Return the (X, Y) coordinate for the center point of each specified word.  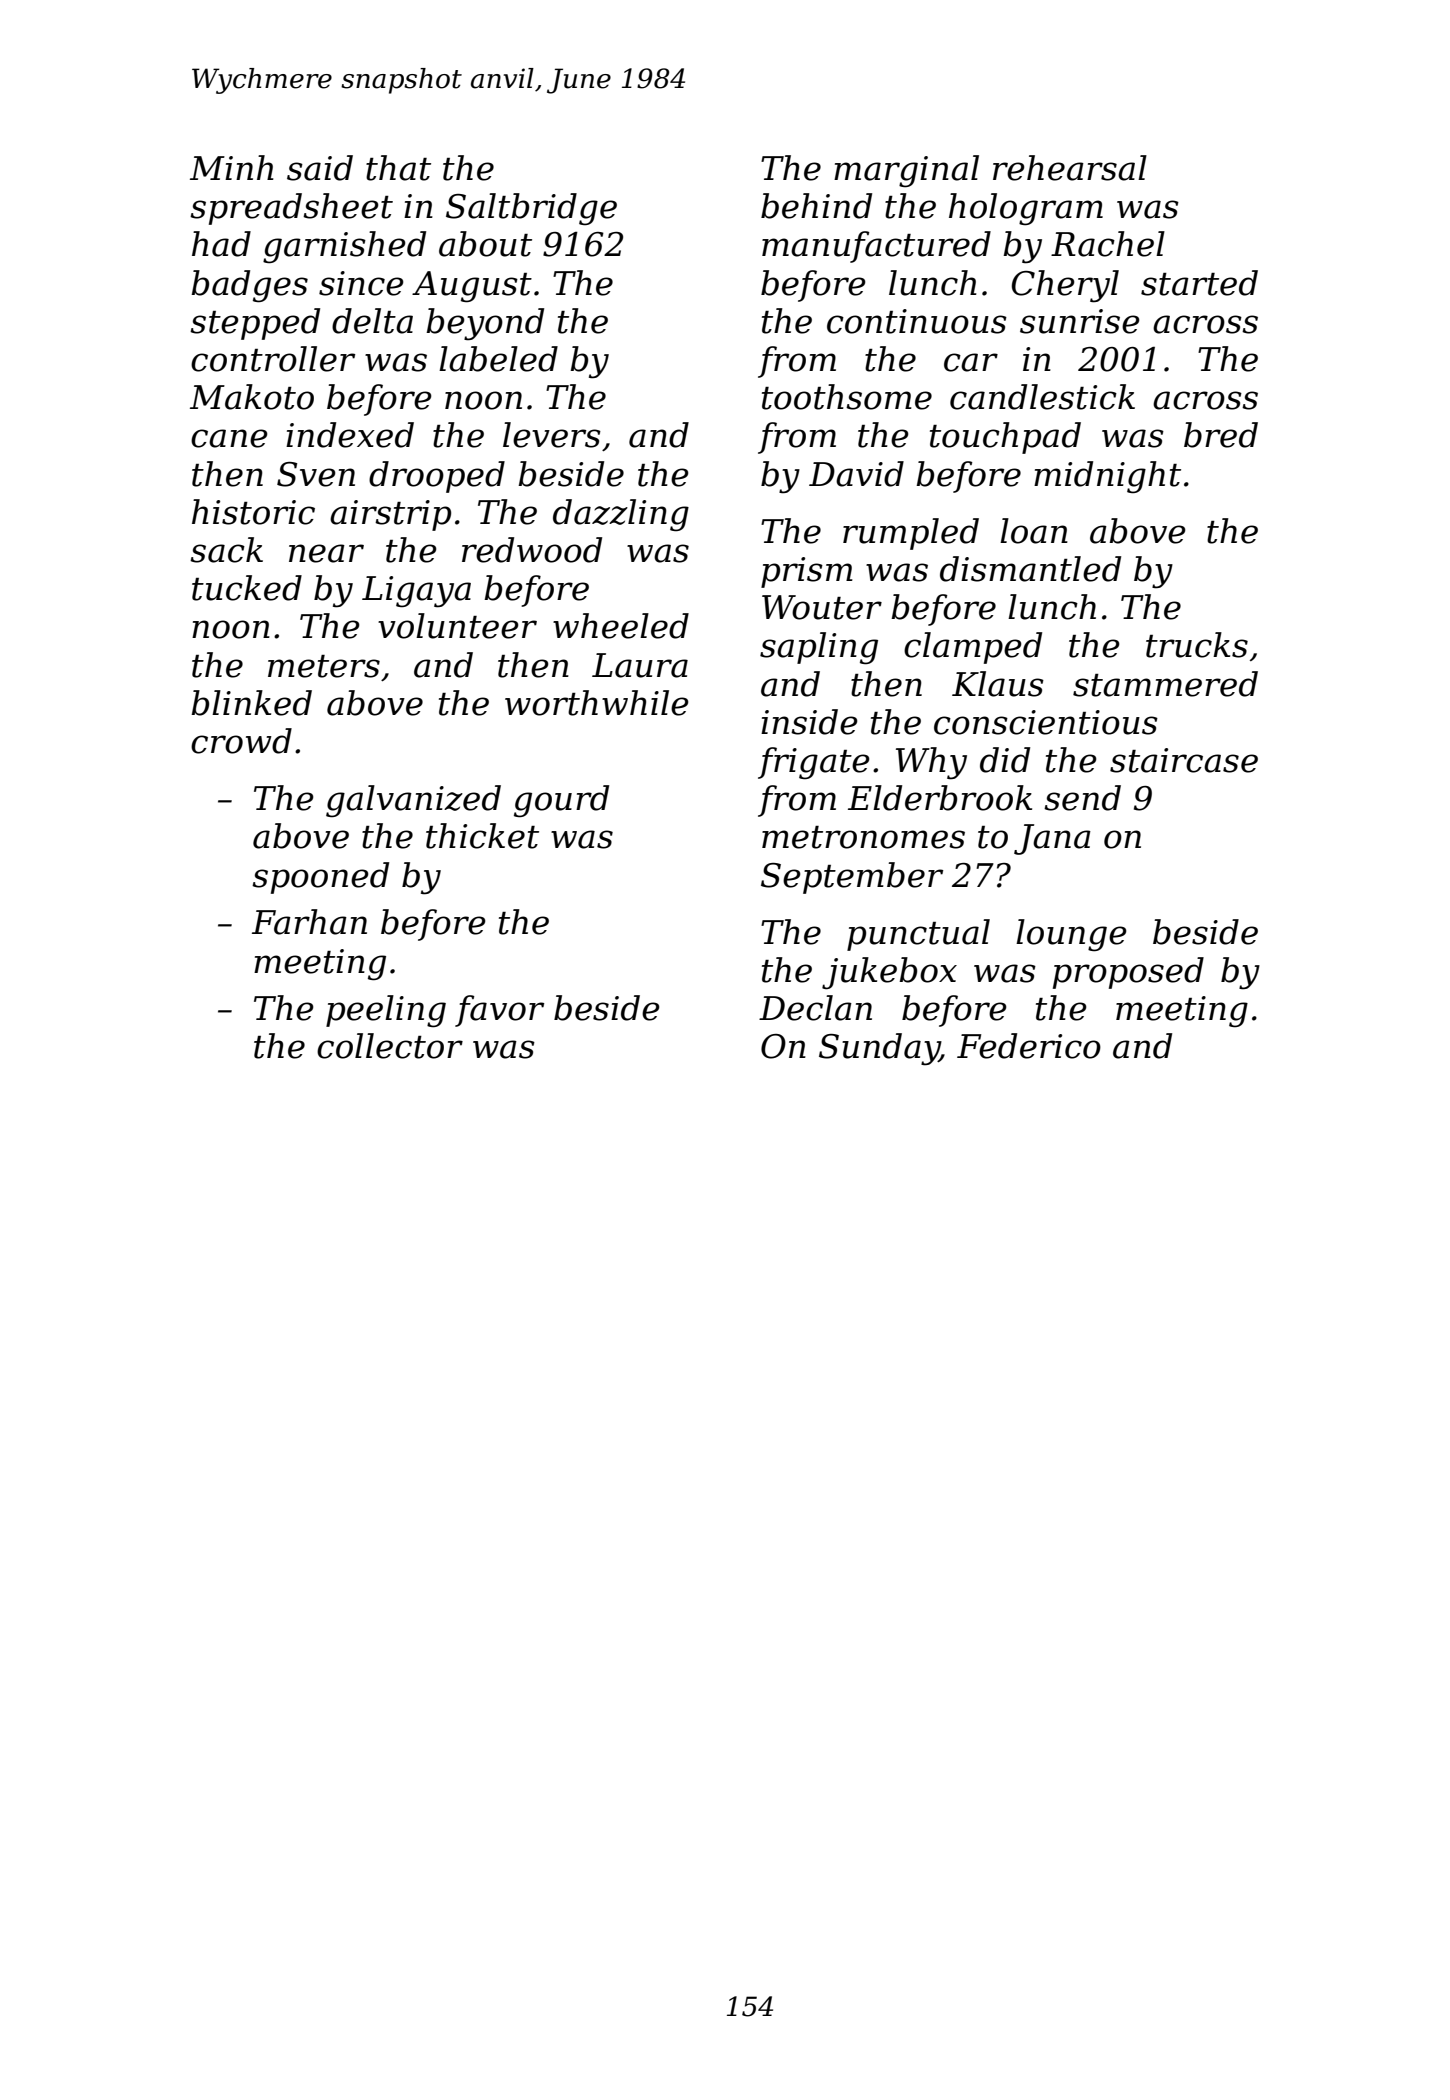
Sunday (879, 1049)
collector (390, 1046)
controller (273, 359)
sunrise (1079, 321)
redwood (532, 550)
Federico (1029, 1046)
